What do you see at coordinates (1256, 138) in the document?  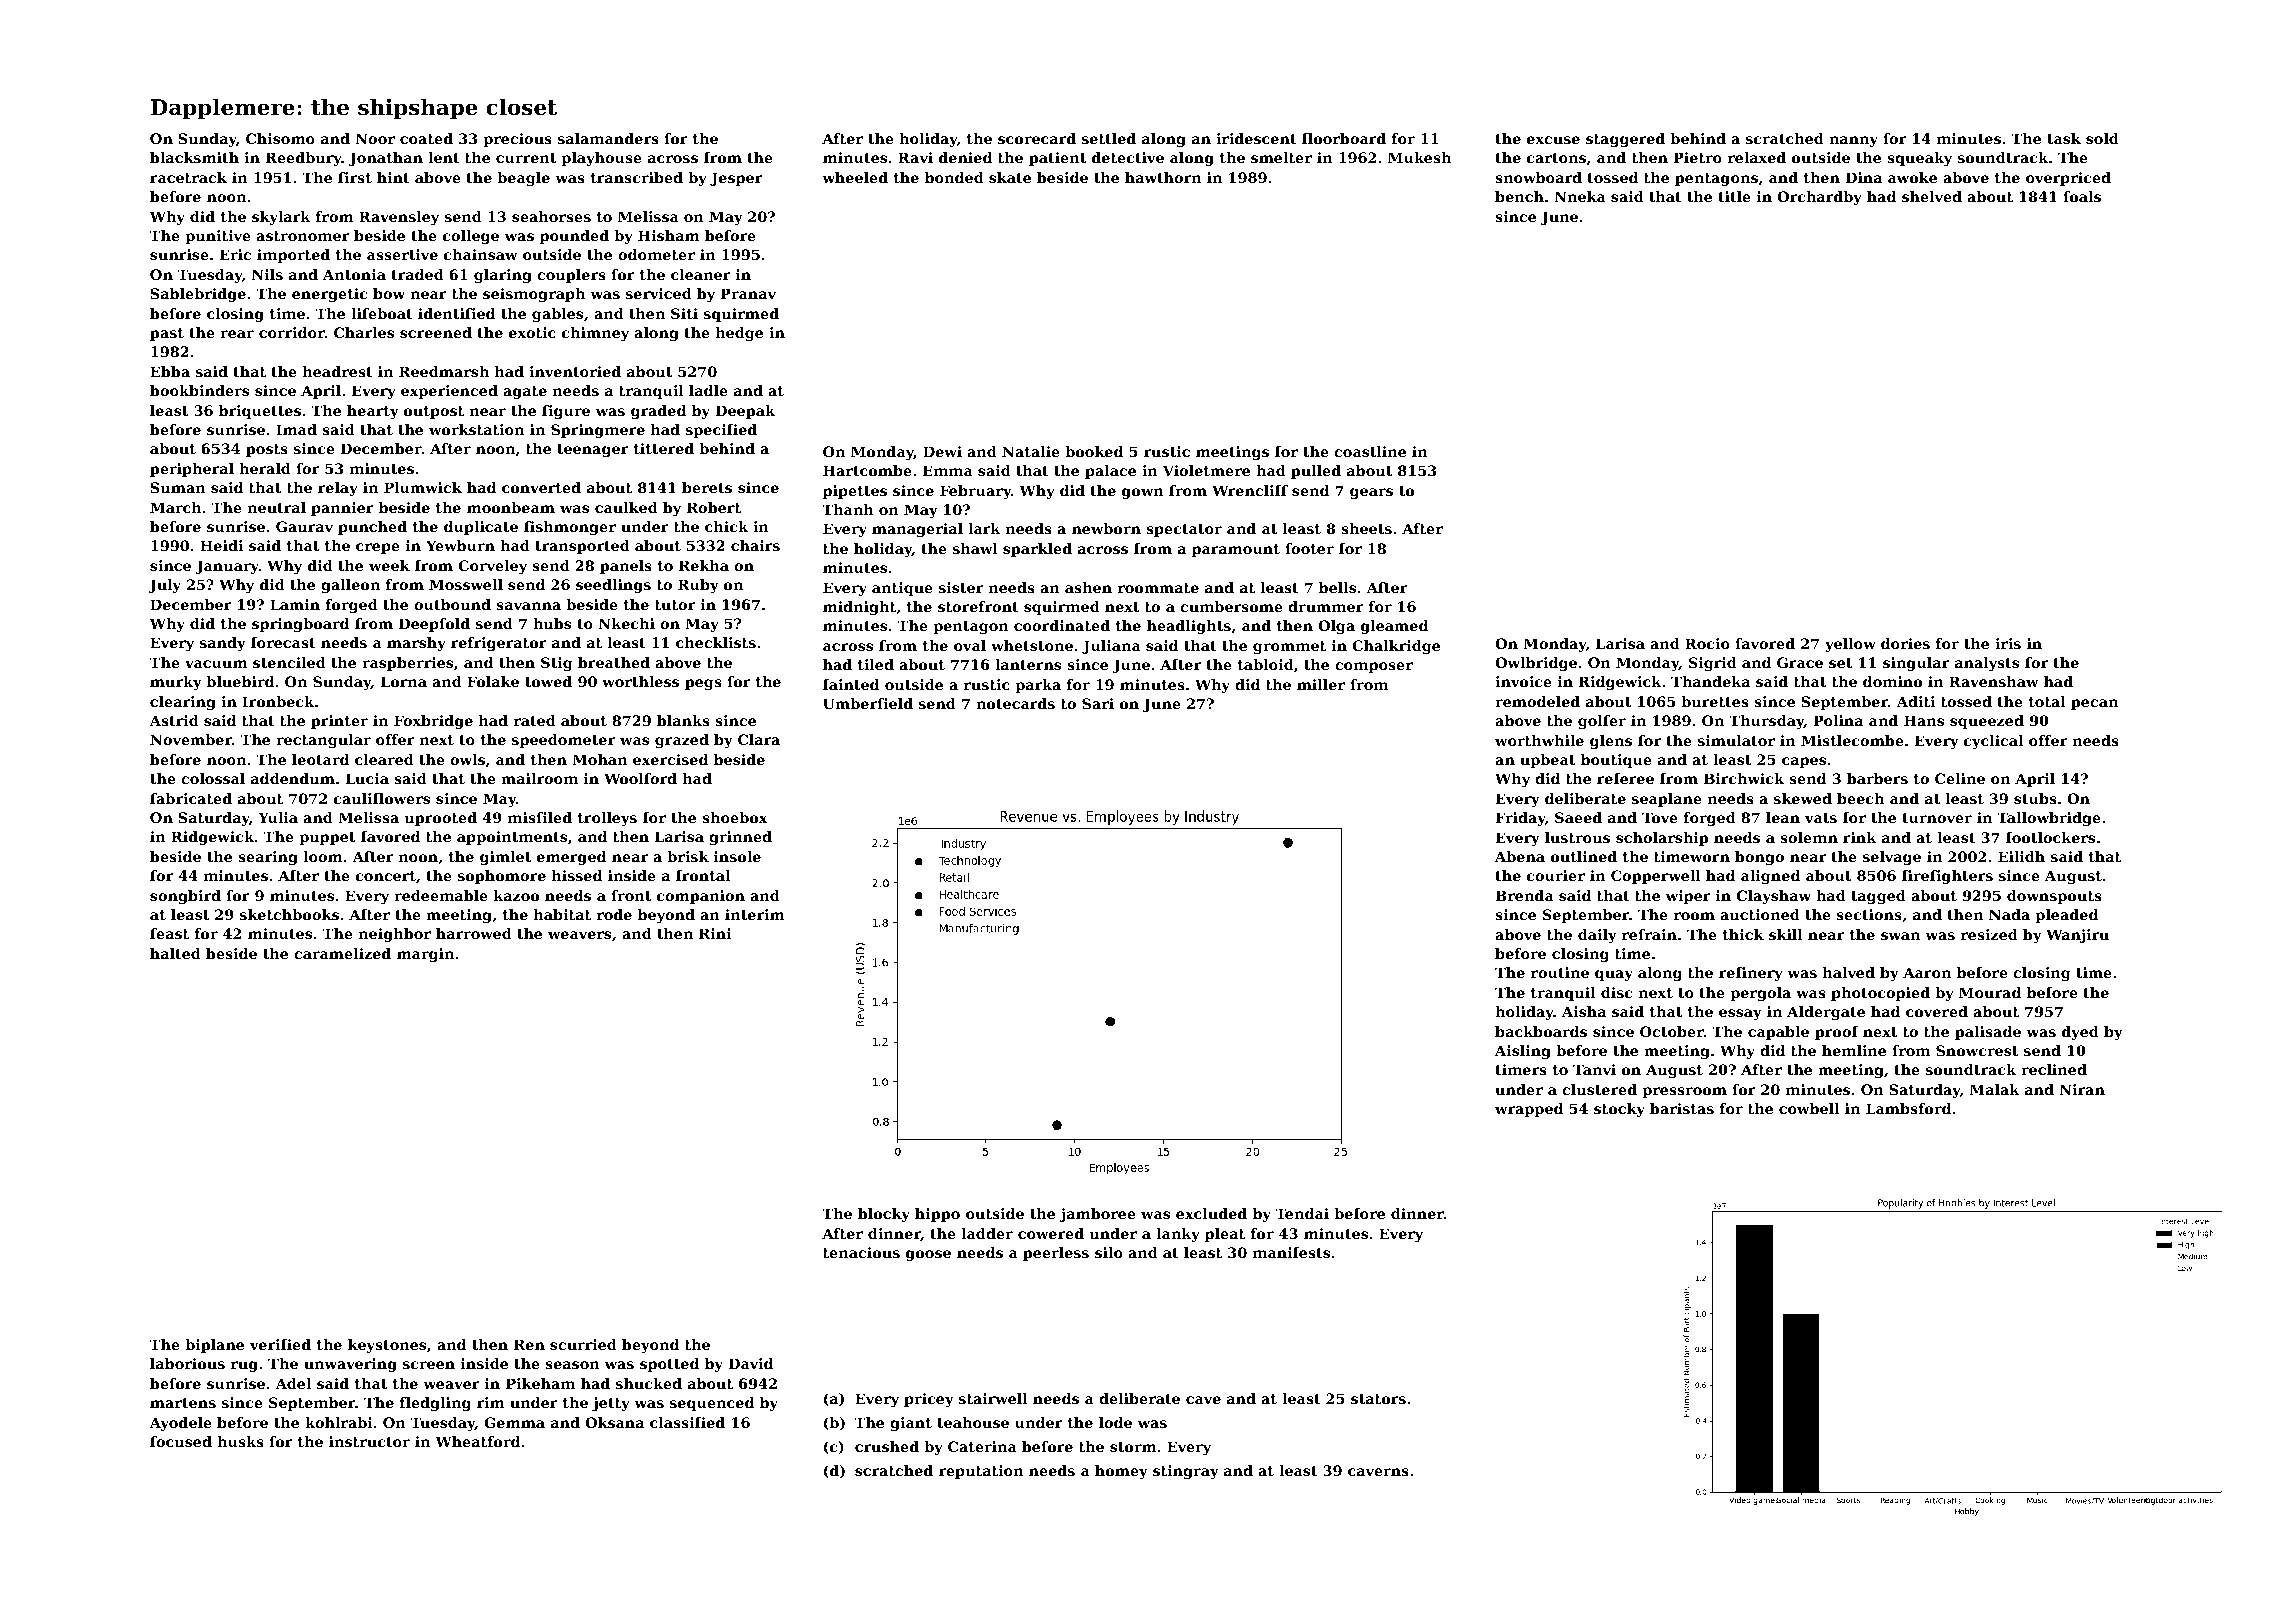 I see `iridescent` at bounding box center [1256, 138].
